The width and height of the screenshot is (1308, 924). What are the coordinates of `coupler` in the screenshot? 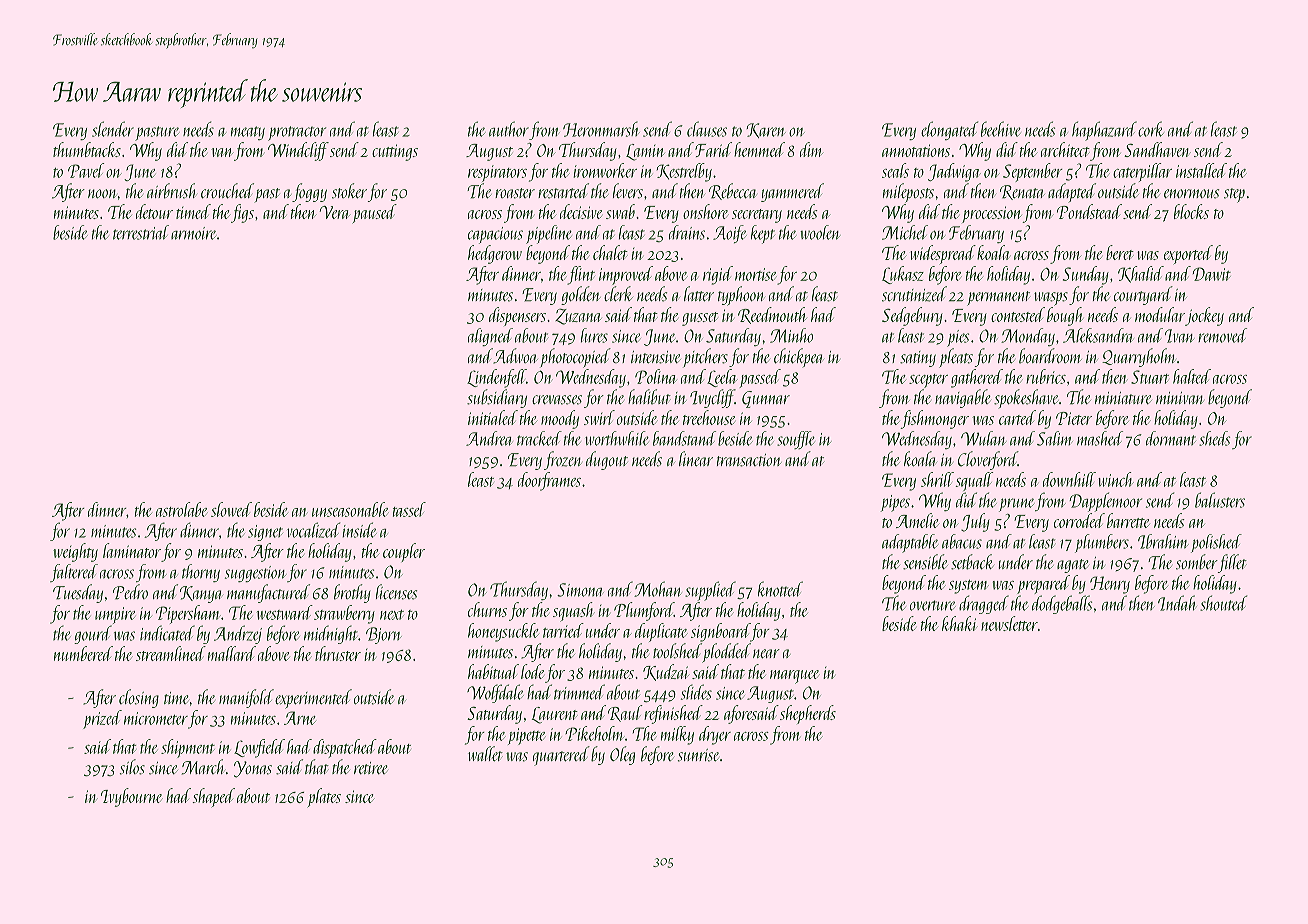 It's located at (404, 552).
